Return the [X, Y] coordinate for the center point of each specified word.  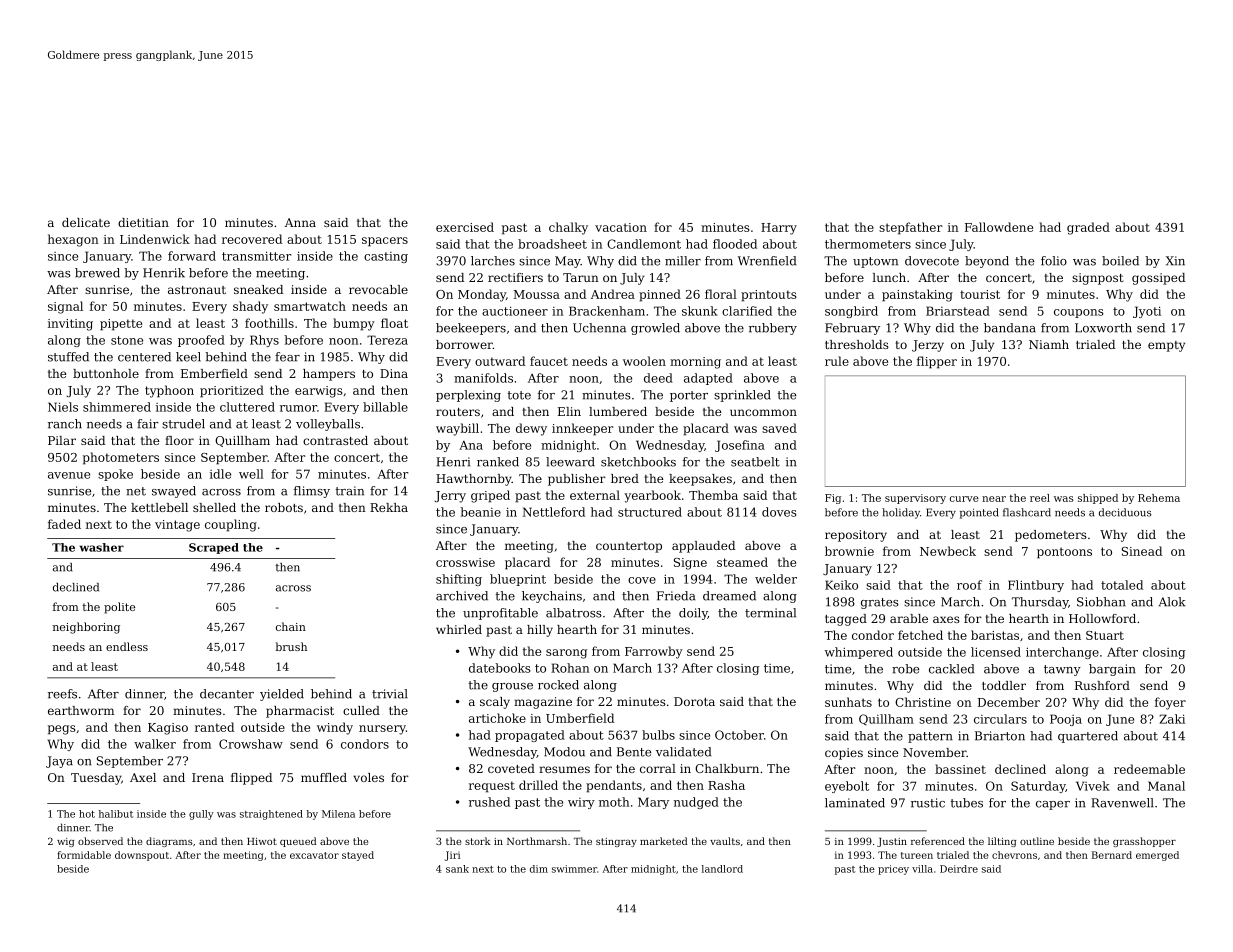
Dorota [694, 701]
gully [201, 815]
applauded [703, 547]
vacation [621, 227]
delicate [86, 222]
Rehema [1159, 498]
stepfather [911, 228]
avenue [69, 475]
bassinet [960, 769]
